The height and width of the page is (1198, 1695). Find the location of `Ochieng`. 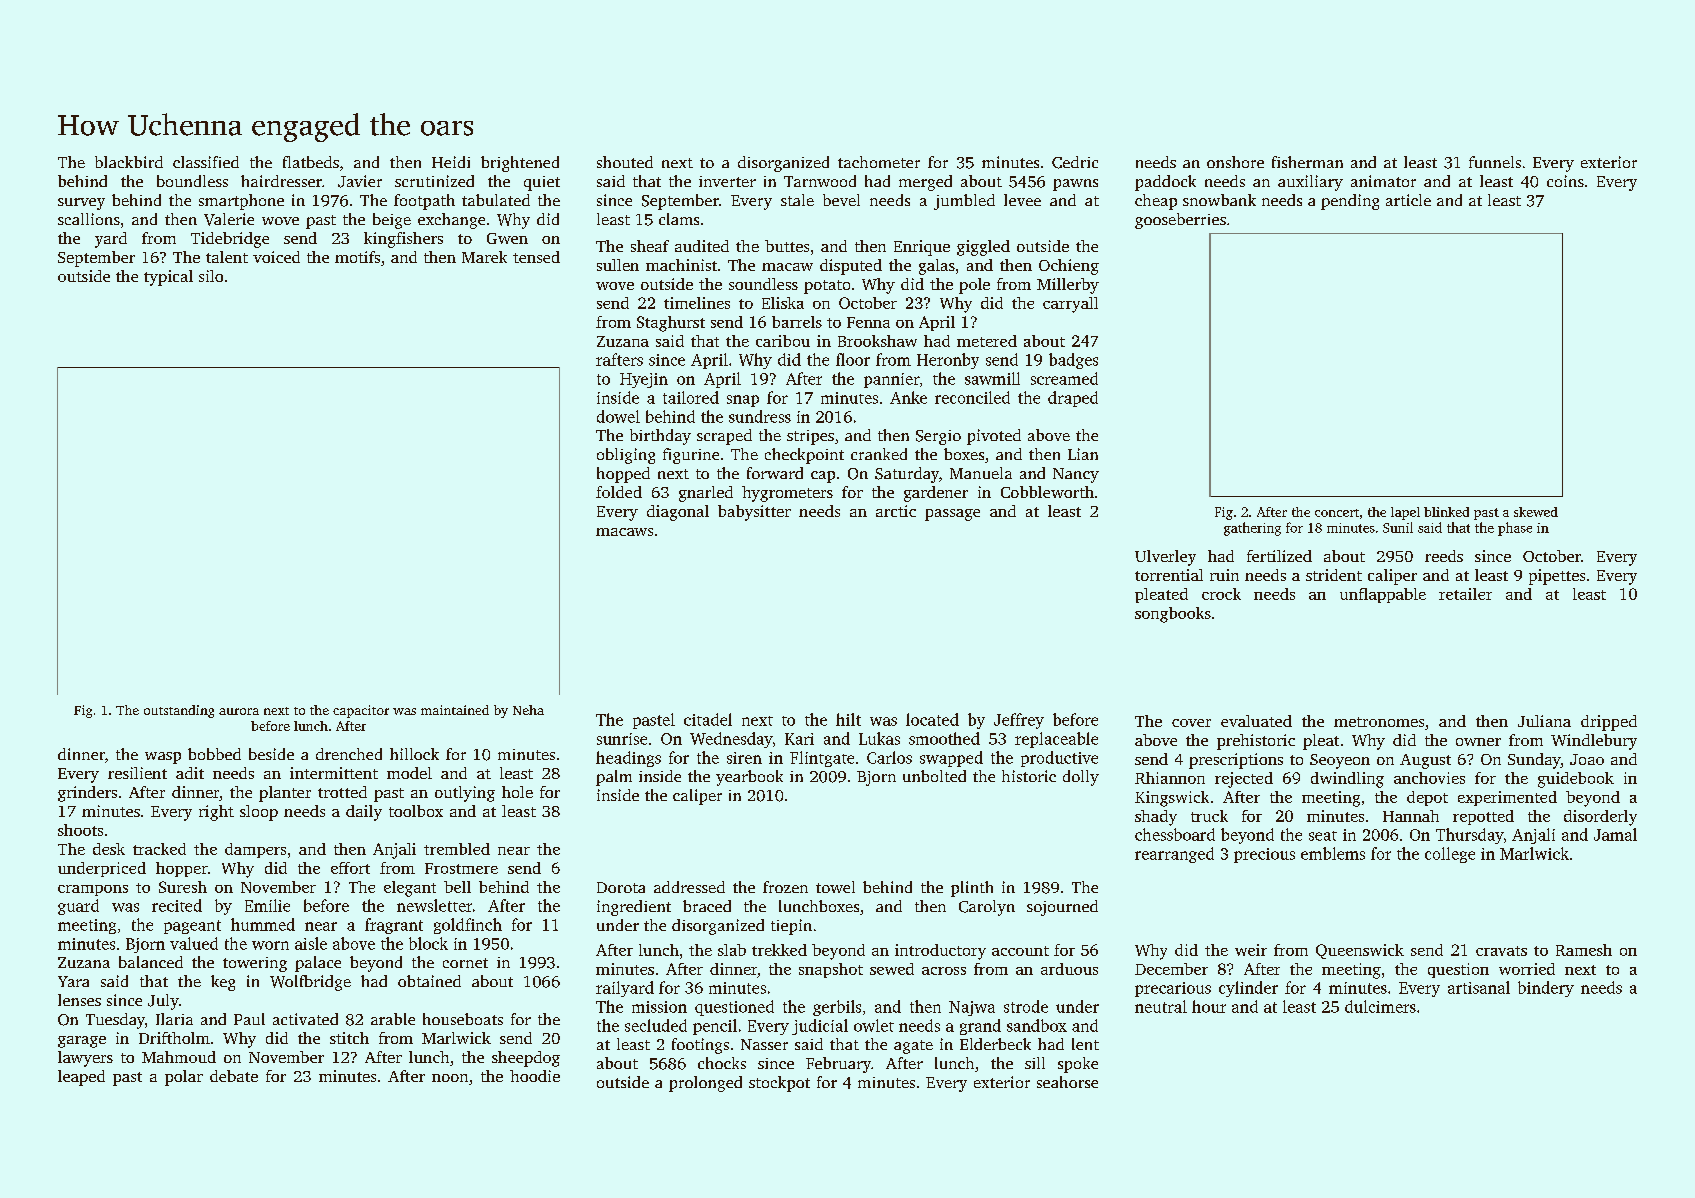

Ochieng is located at coordinates (1069, 267).
